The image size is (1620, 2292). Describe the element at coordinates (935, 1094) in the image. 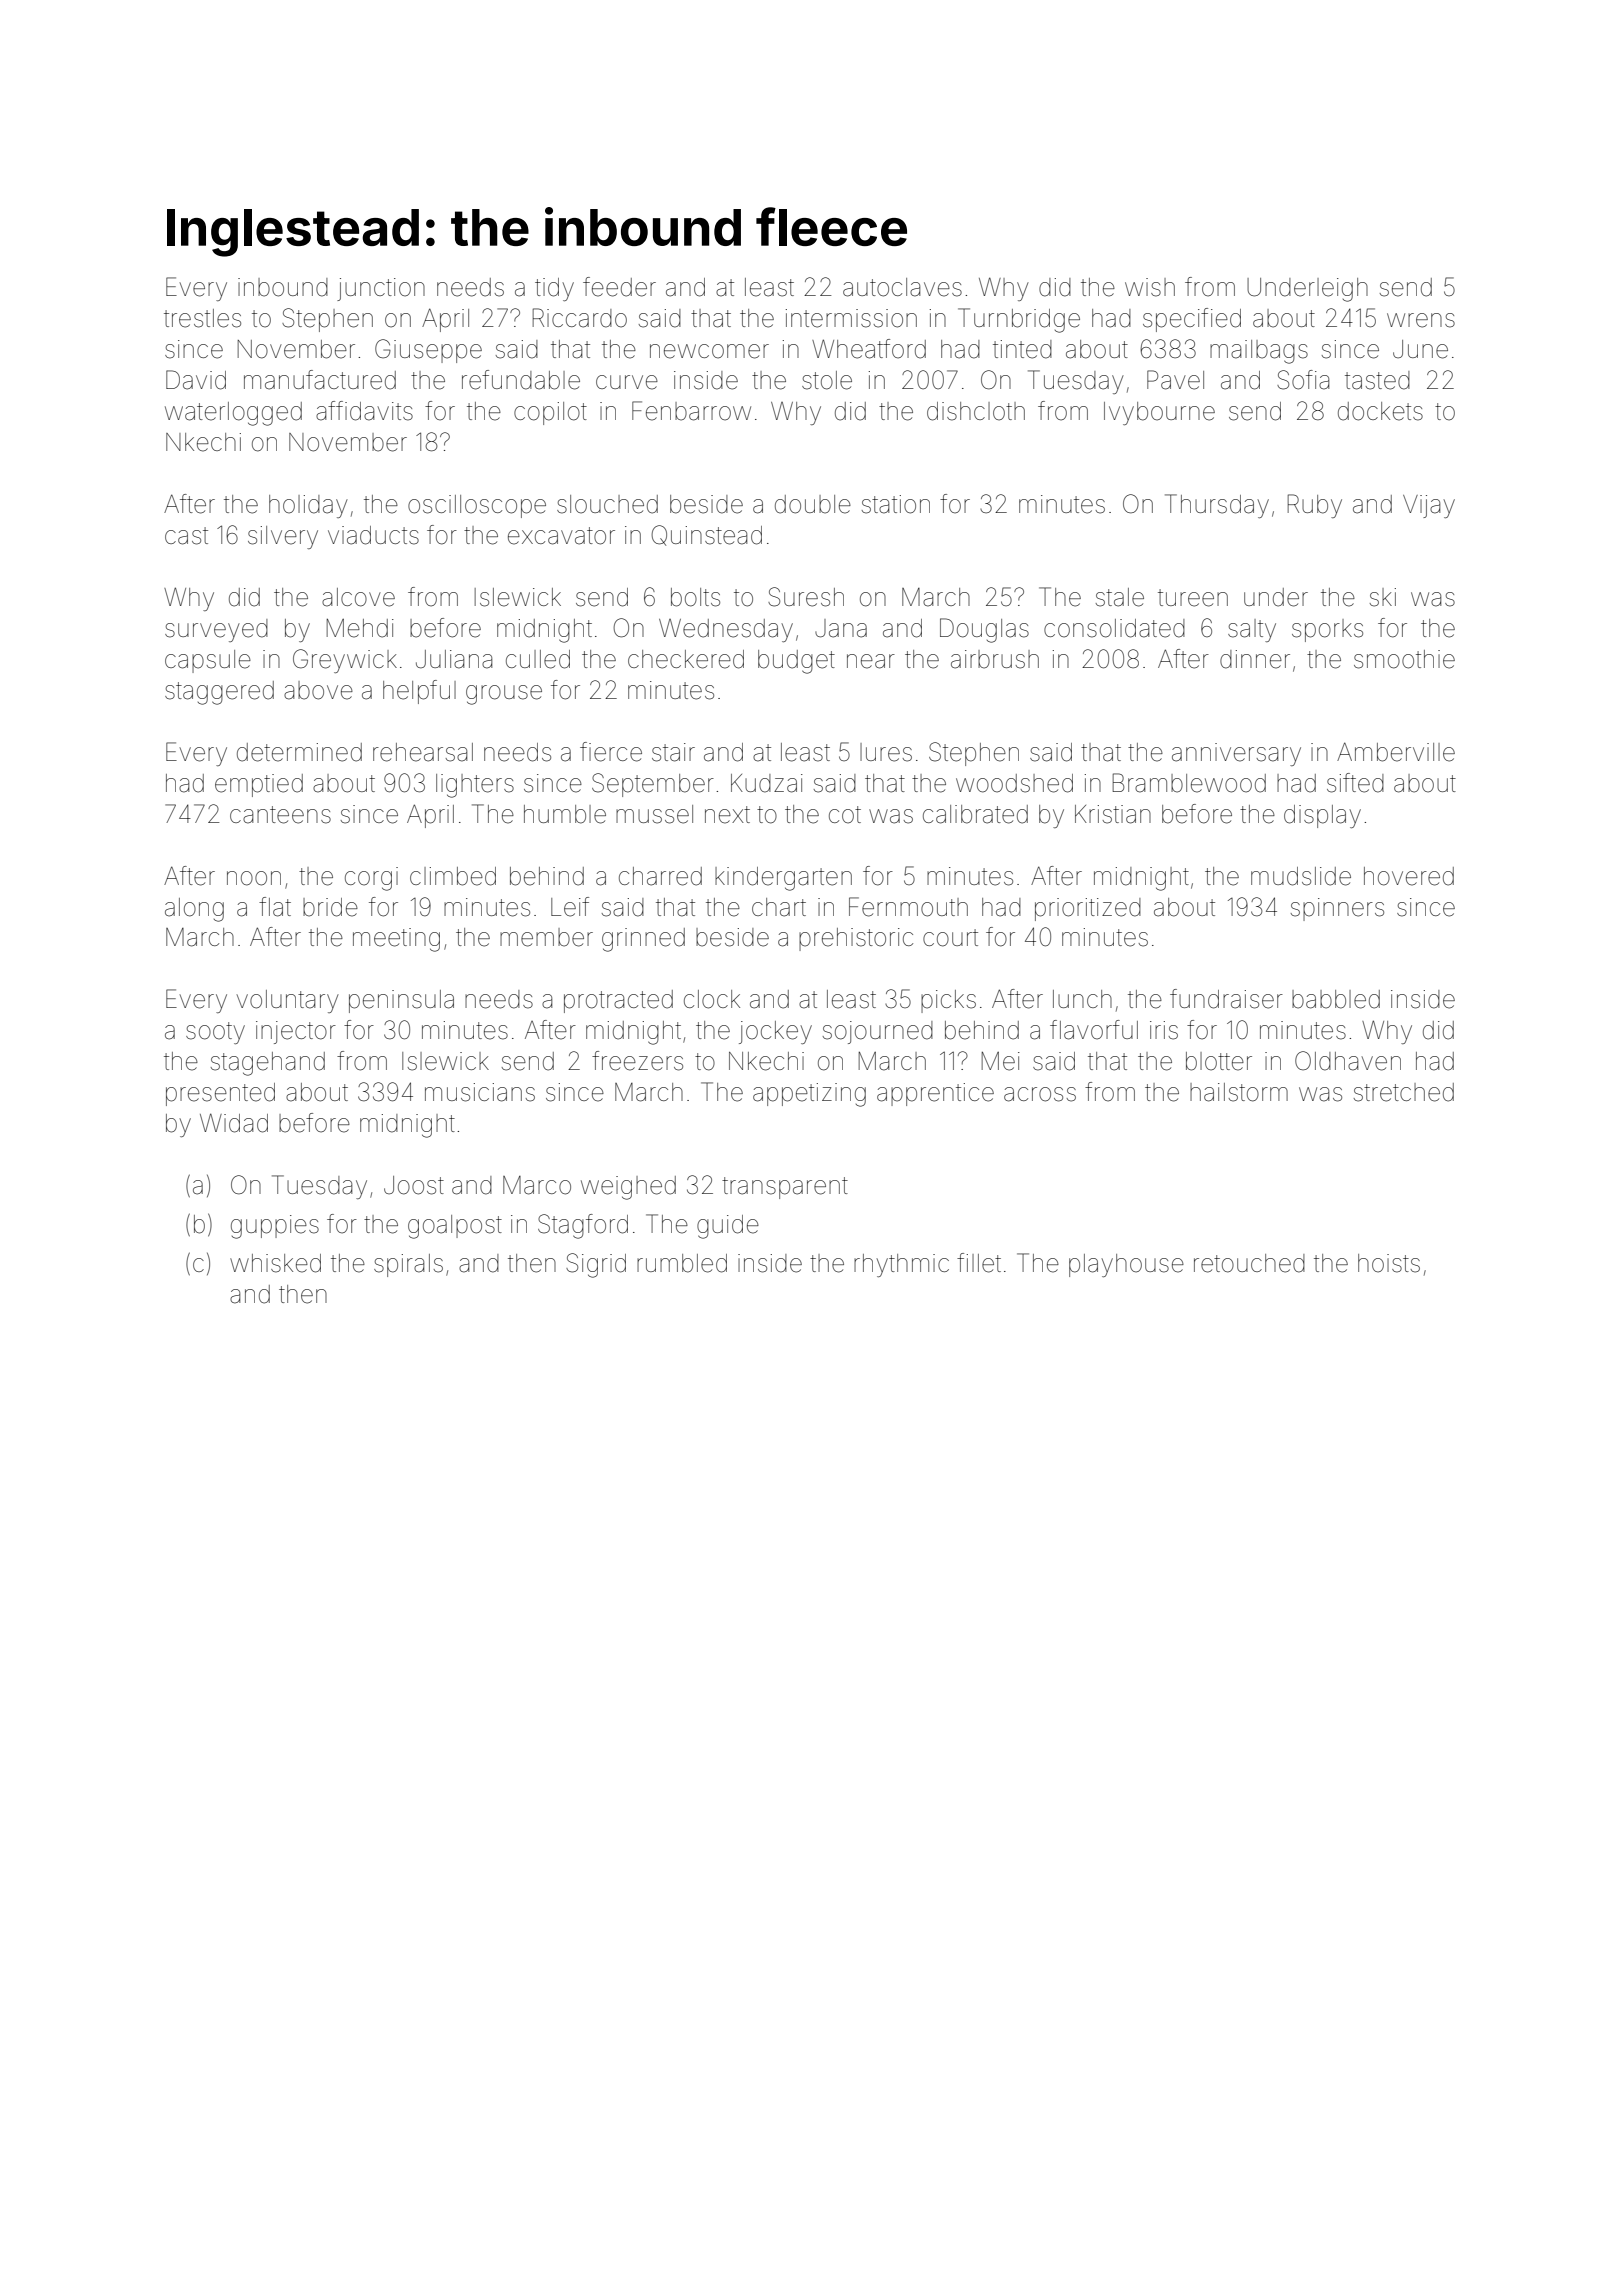

I see `apprentice` at that location.
